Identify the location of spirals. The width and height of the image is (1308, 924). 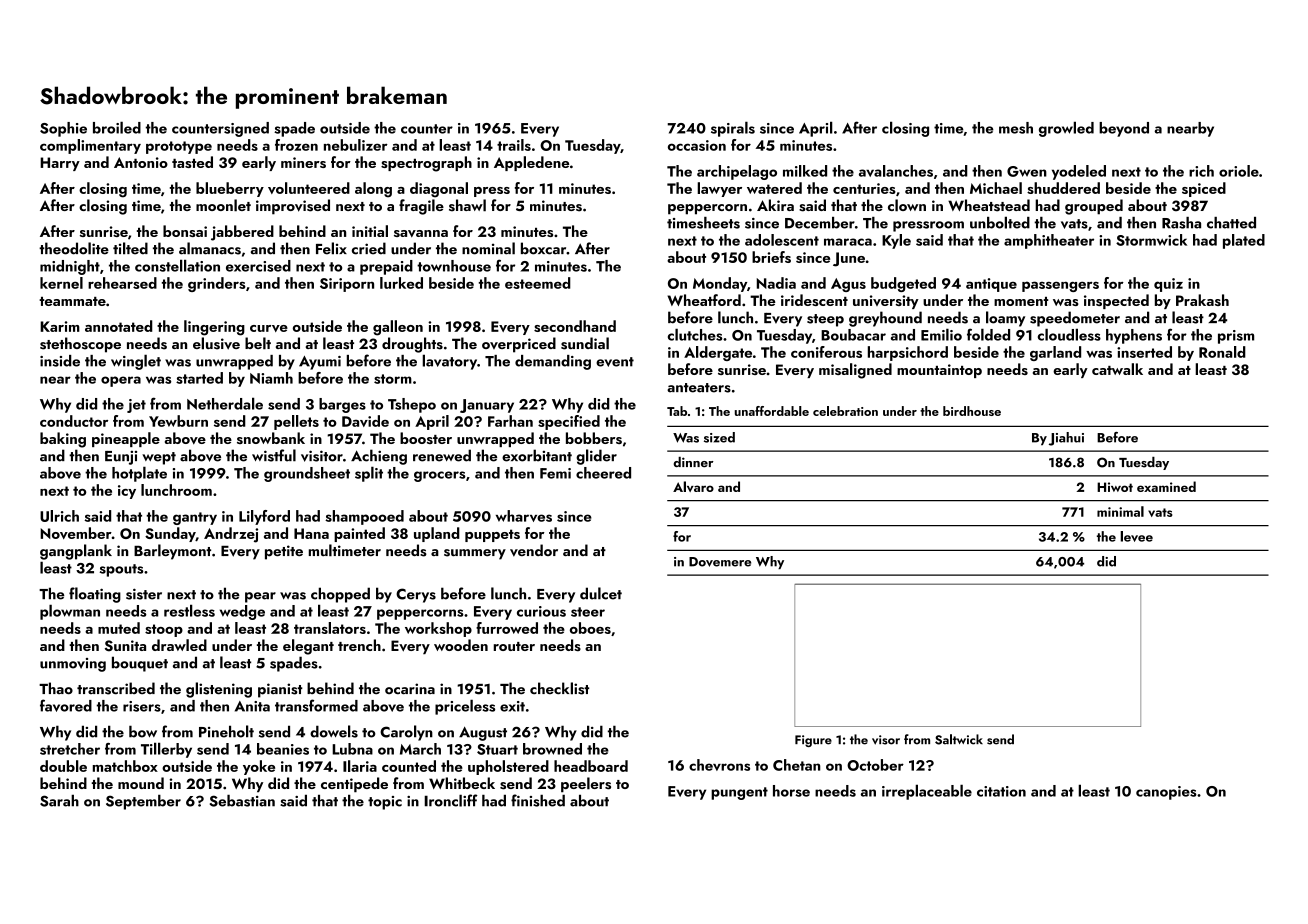
(733, 129).
